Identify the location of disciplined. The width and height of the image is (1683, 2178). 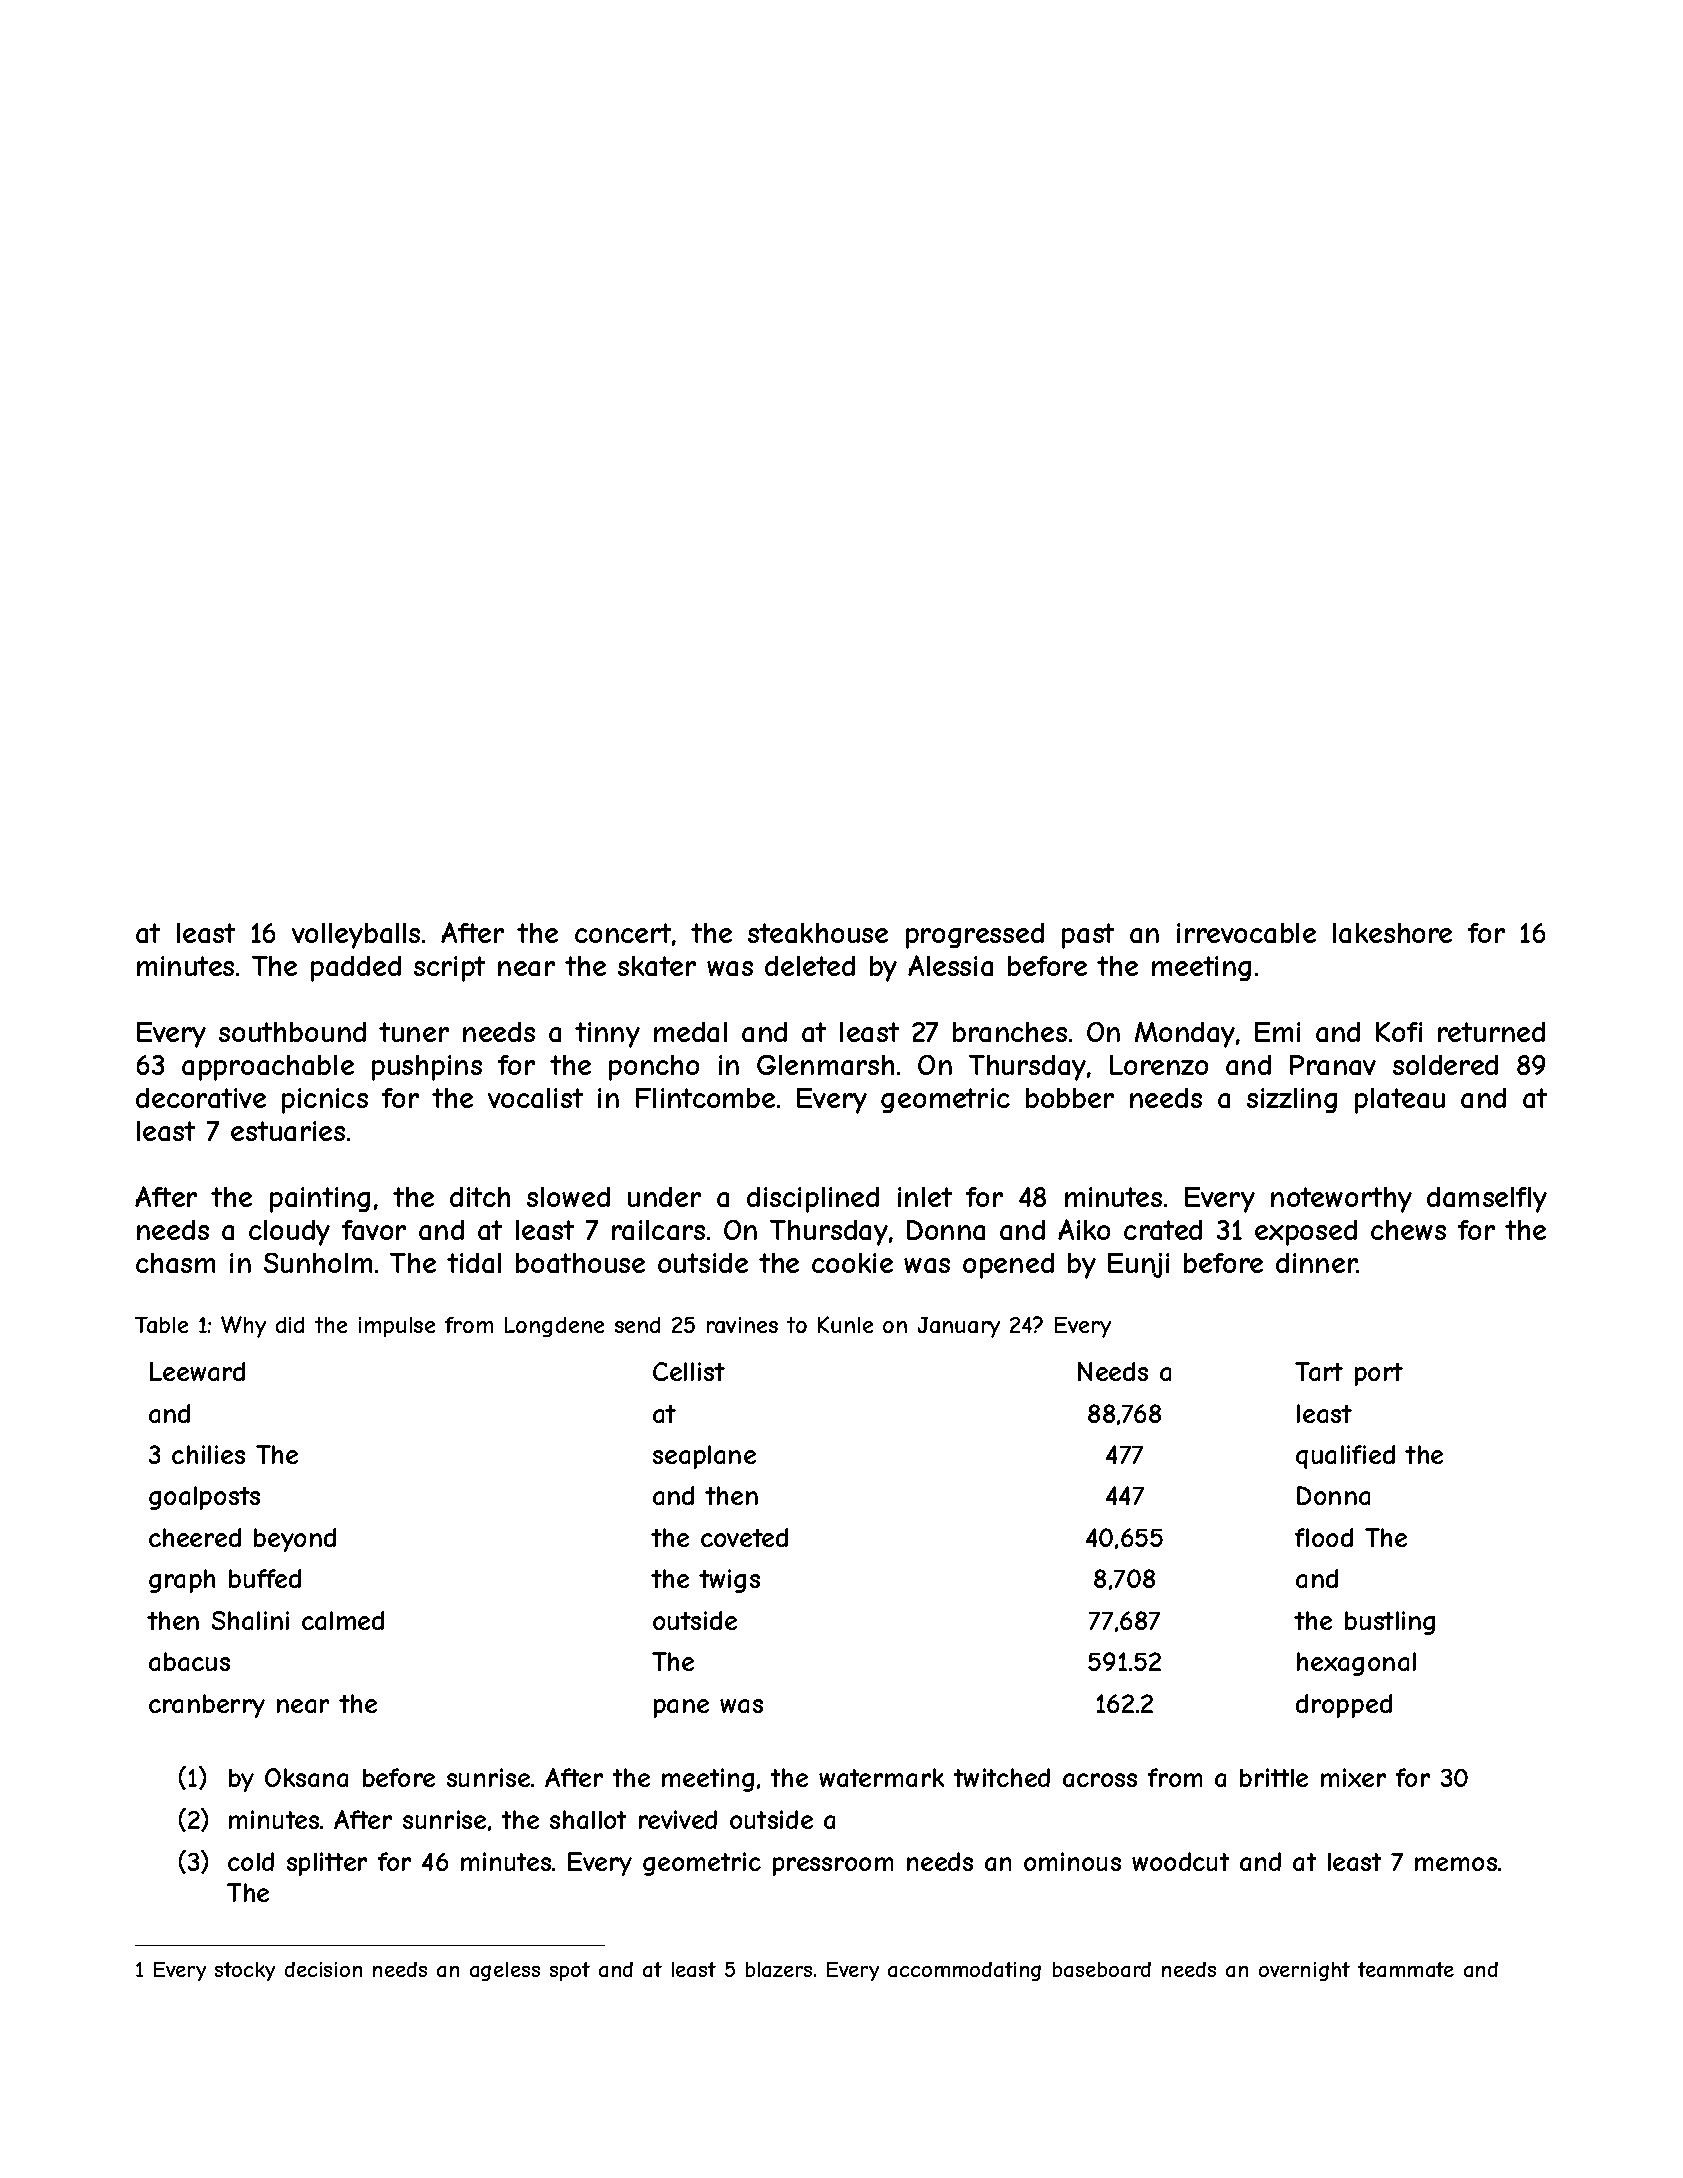
(813, 1200).
